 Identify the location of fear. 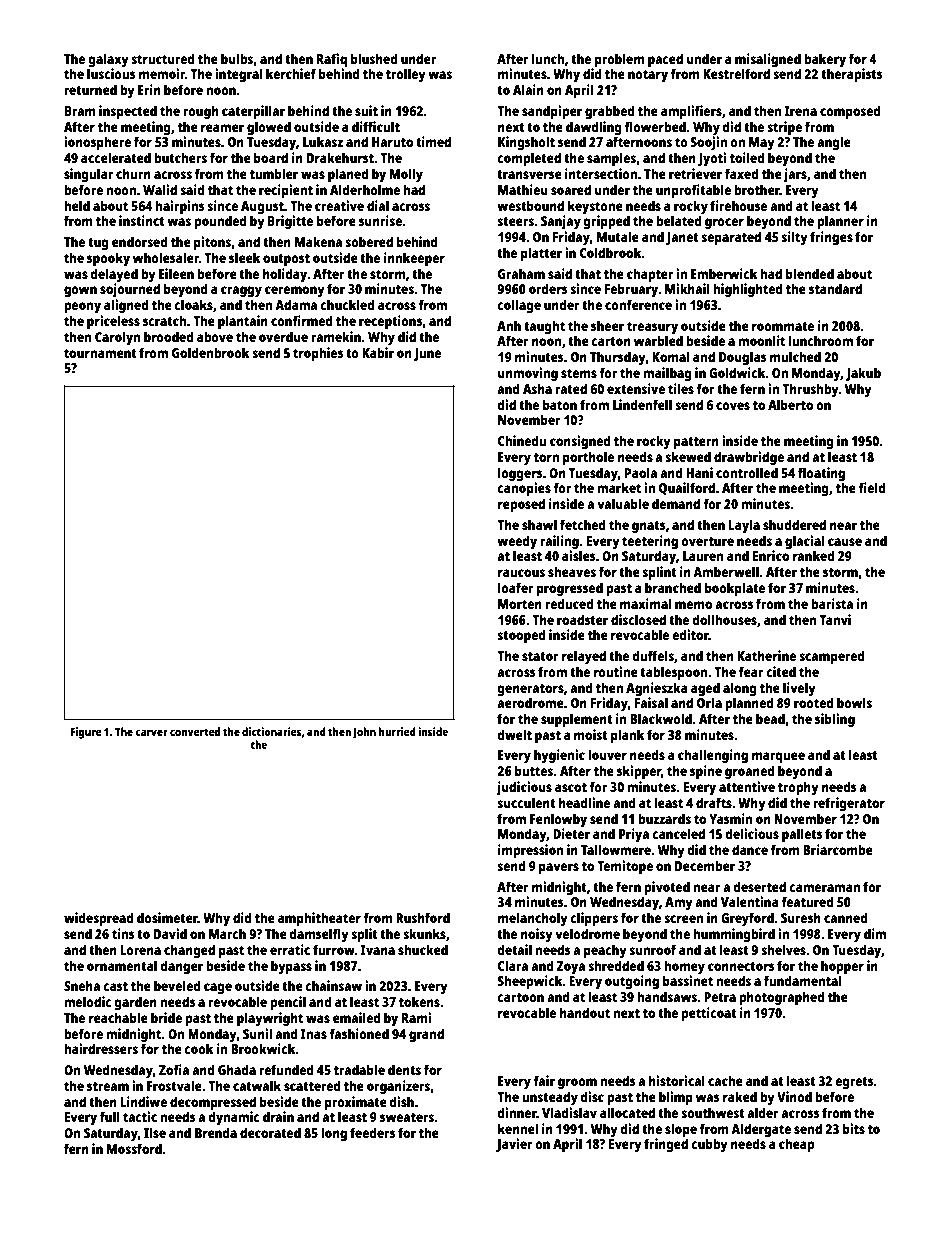
(751, 671).
